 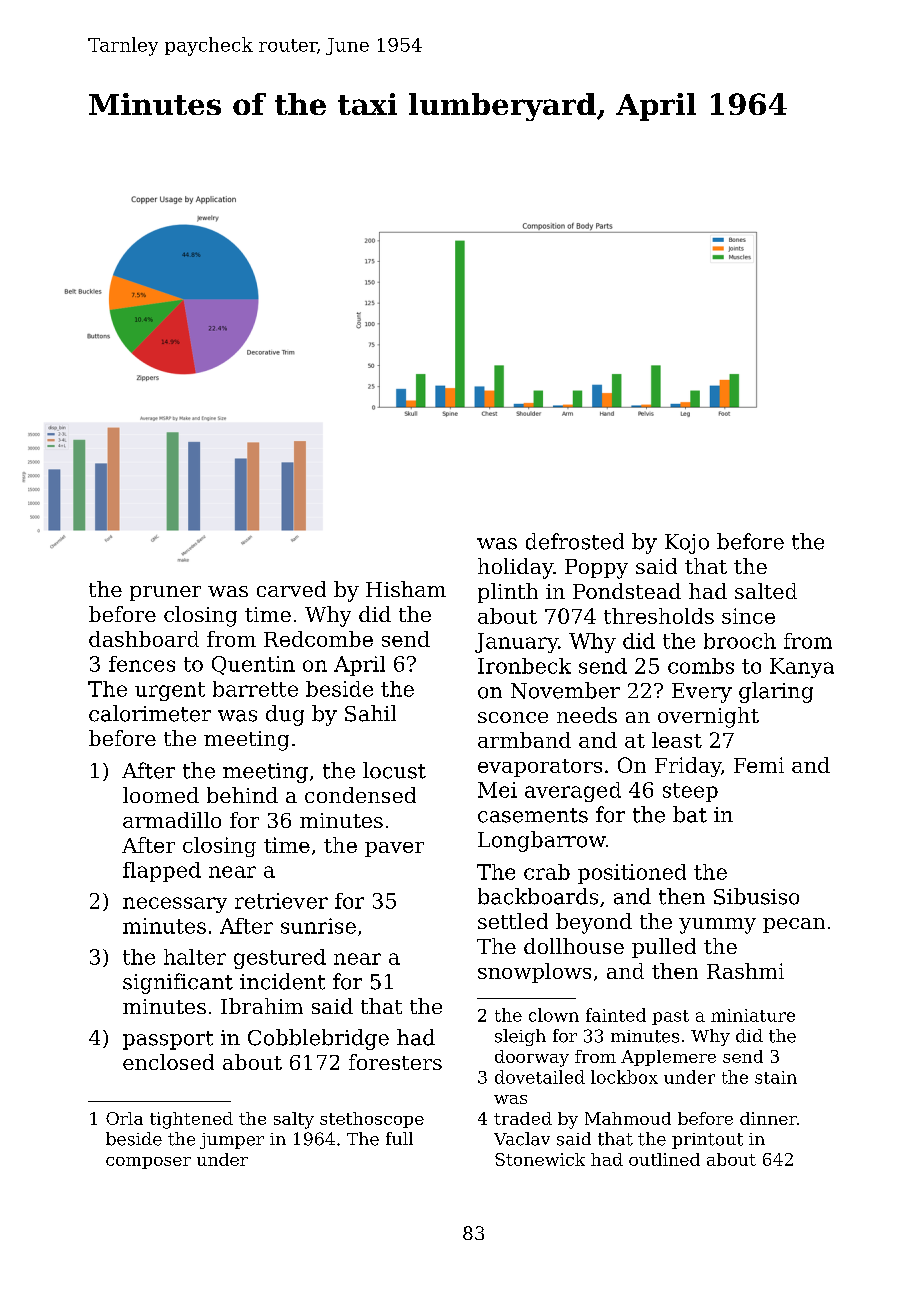 What do you see at coordinates (687, 544) in the screenshot?
I see `Kojo` at bounding box center [687, 544].
